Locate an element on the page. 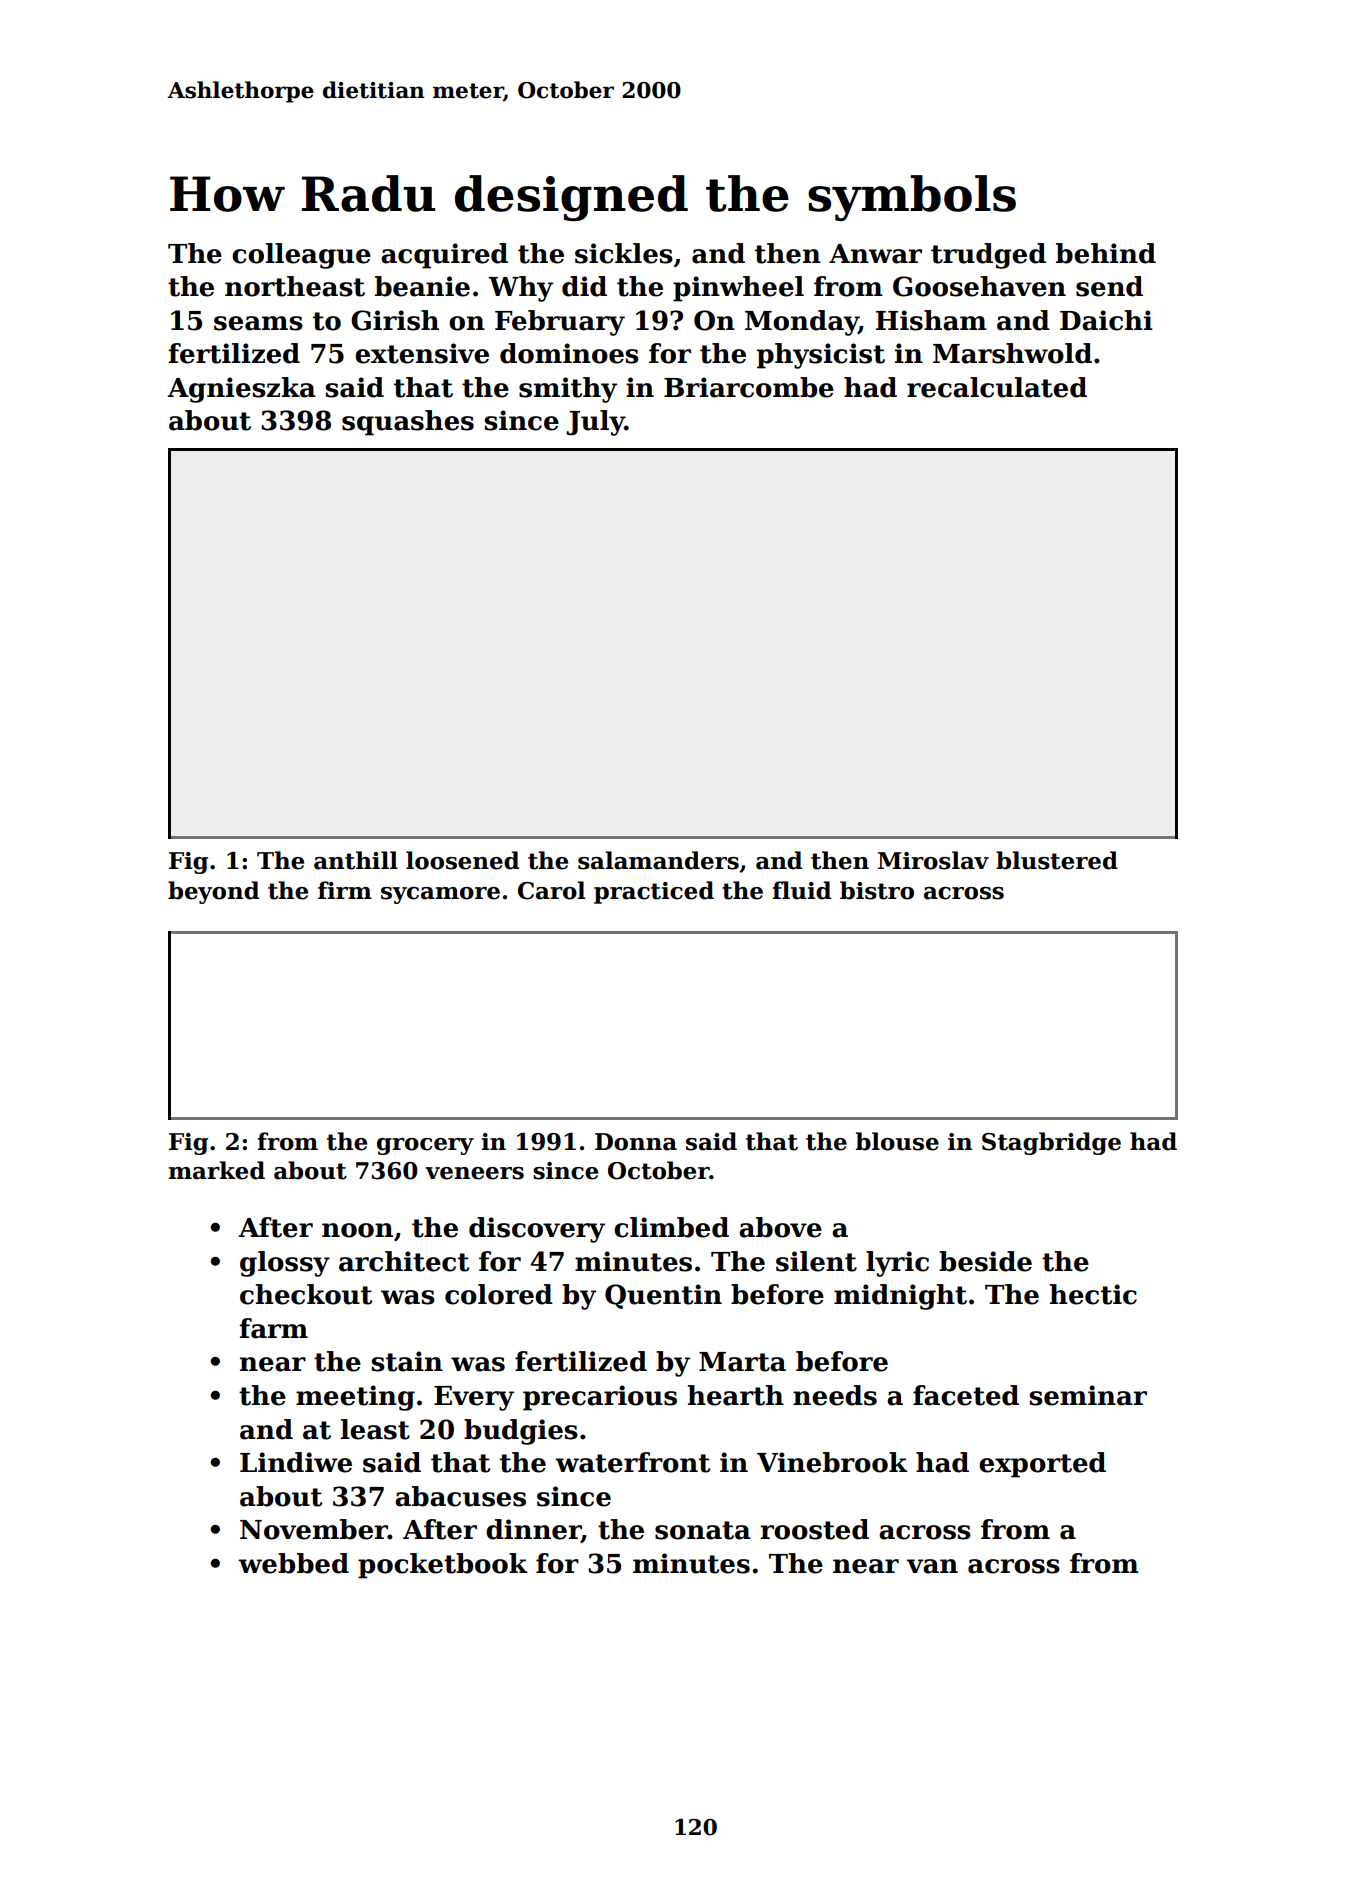 The width and height of the document is (1346, 1903). anthill is located at coordinates (356, 860).
